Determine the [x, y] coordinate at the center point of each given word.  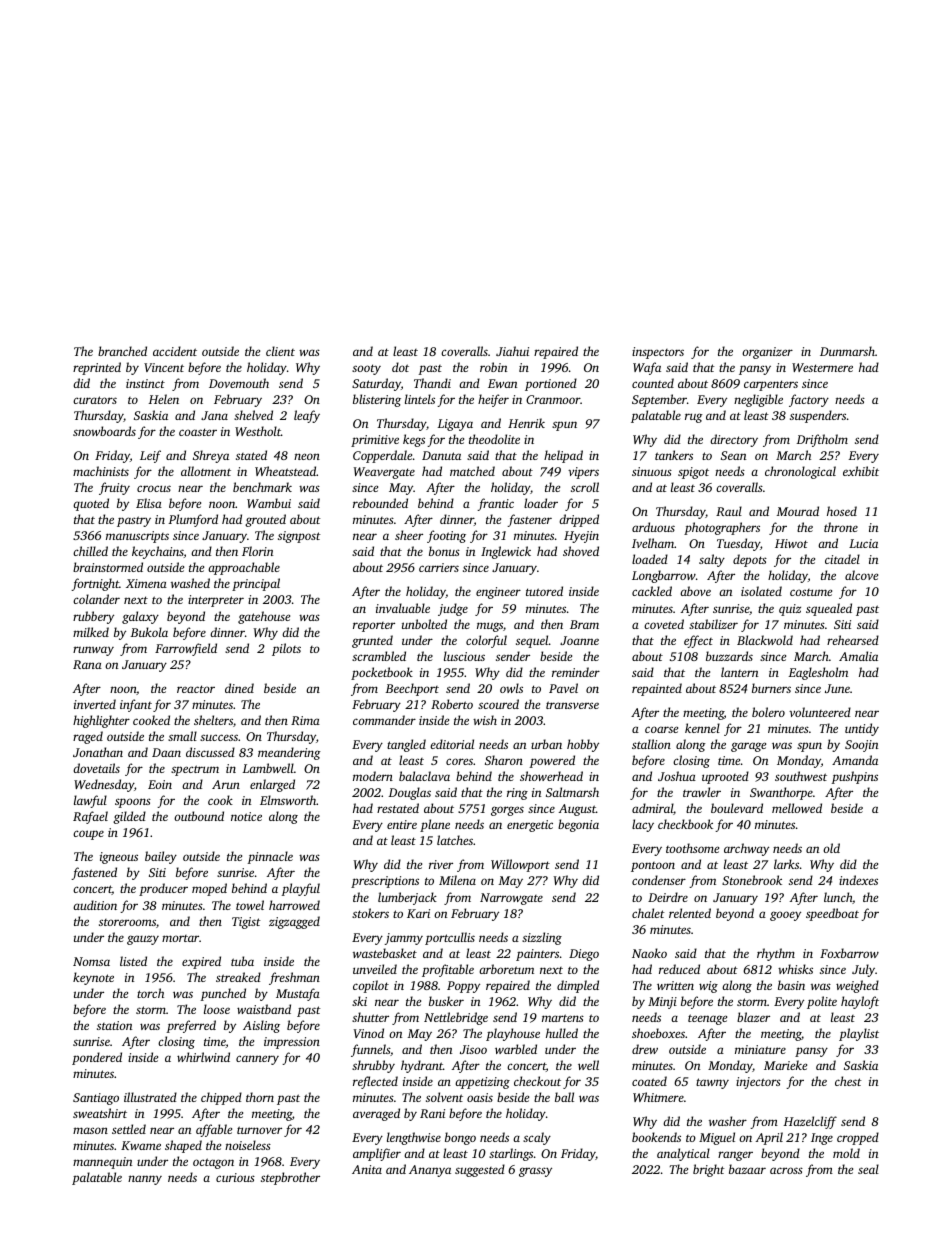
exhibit [861, 471]
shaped [183, 1146]
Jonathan [98, 752]
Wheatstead [285, 471]
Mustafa [298, 994]
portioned [551, 384]
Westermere [822, 367]
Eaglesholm [818, 673]
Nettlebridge [456, 1018]
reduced [679, 969]
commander [384, 720]
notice [246, 816]
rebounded [380, 503]
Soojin [861, 746]
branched [122, 351]
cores [459, 761]
